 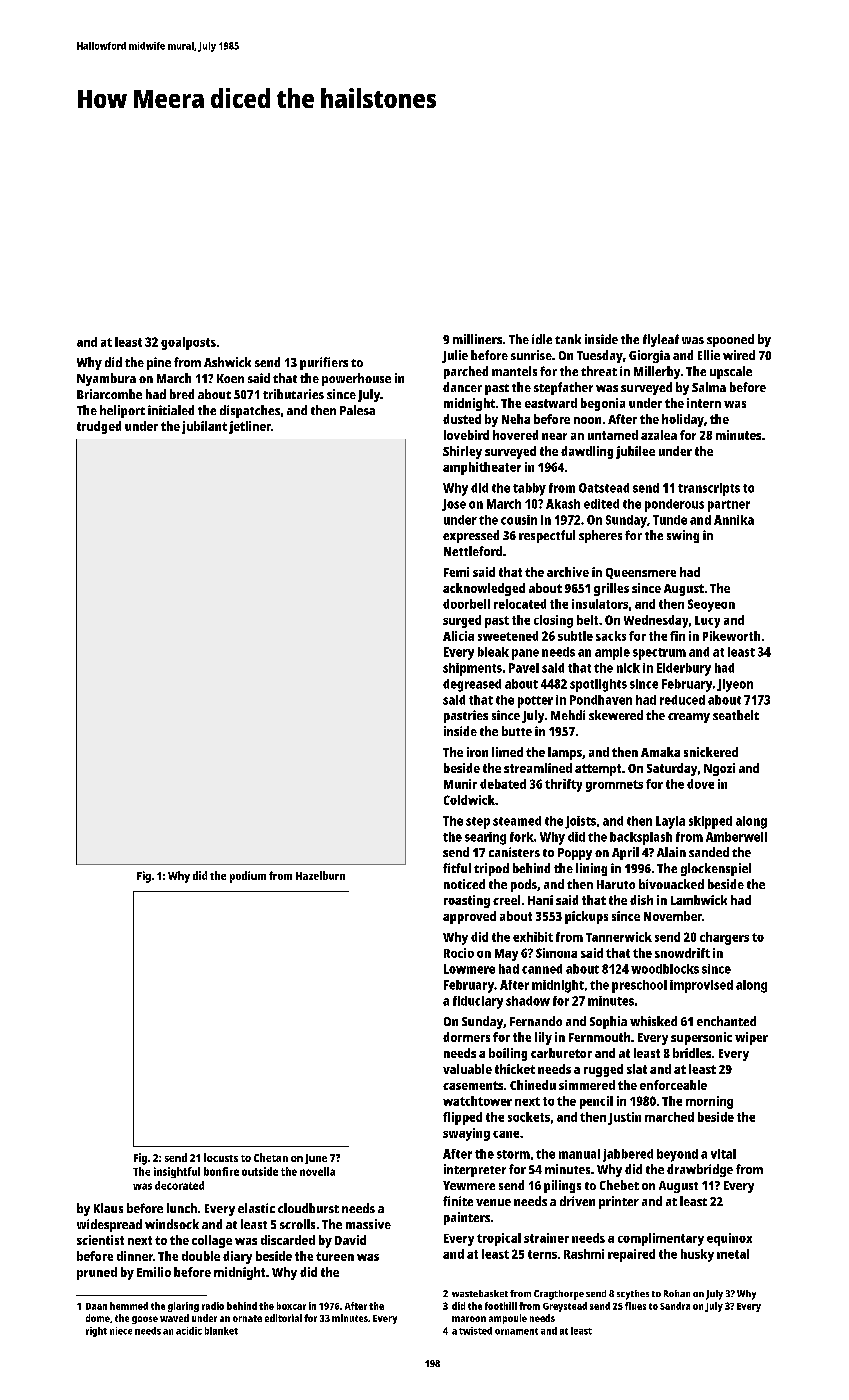 I want to click on flyleaf, so click(x=661, y=340).
